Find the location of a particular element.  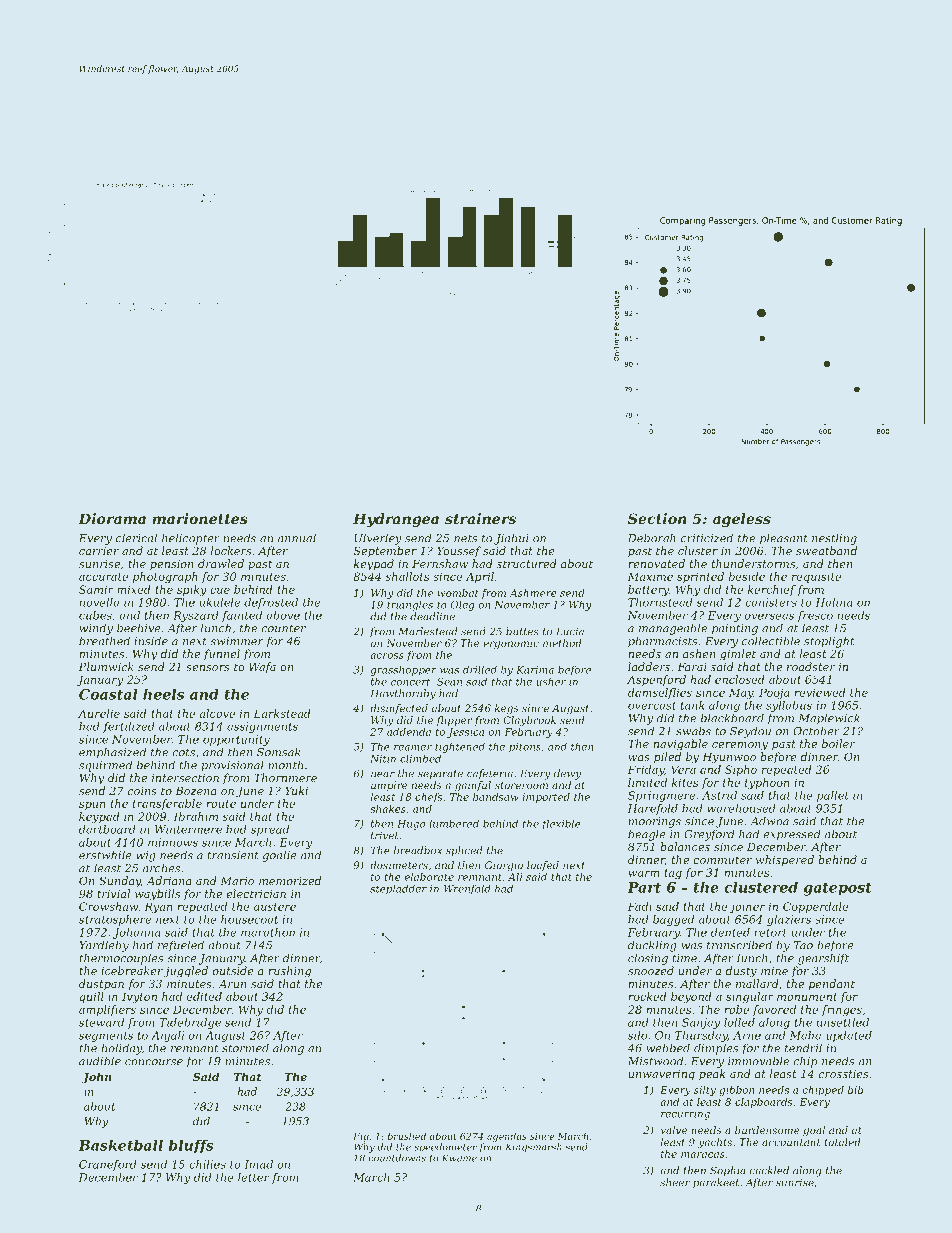

boiler is located at coordinates (838, 743).
